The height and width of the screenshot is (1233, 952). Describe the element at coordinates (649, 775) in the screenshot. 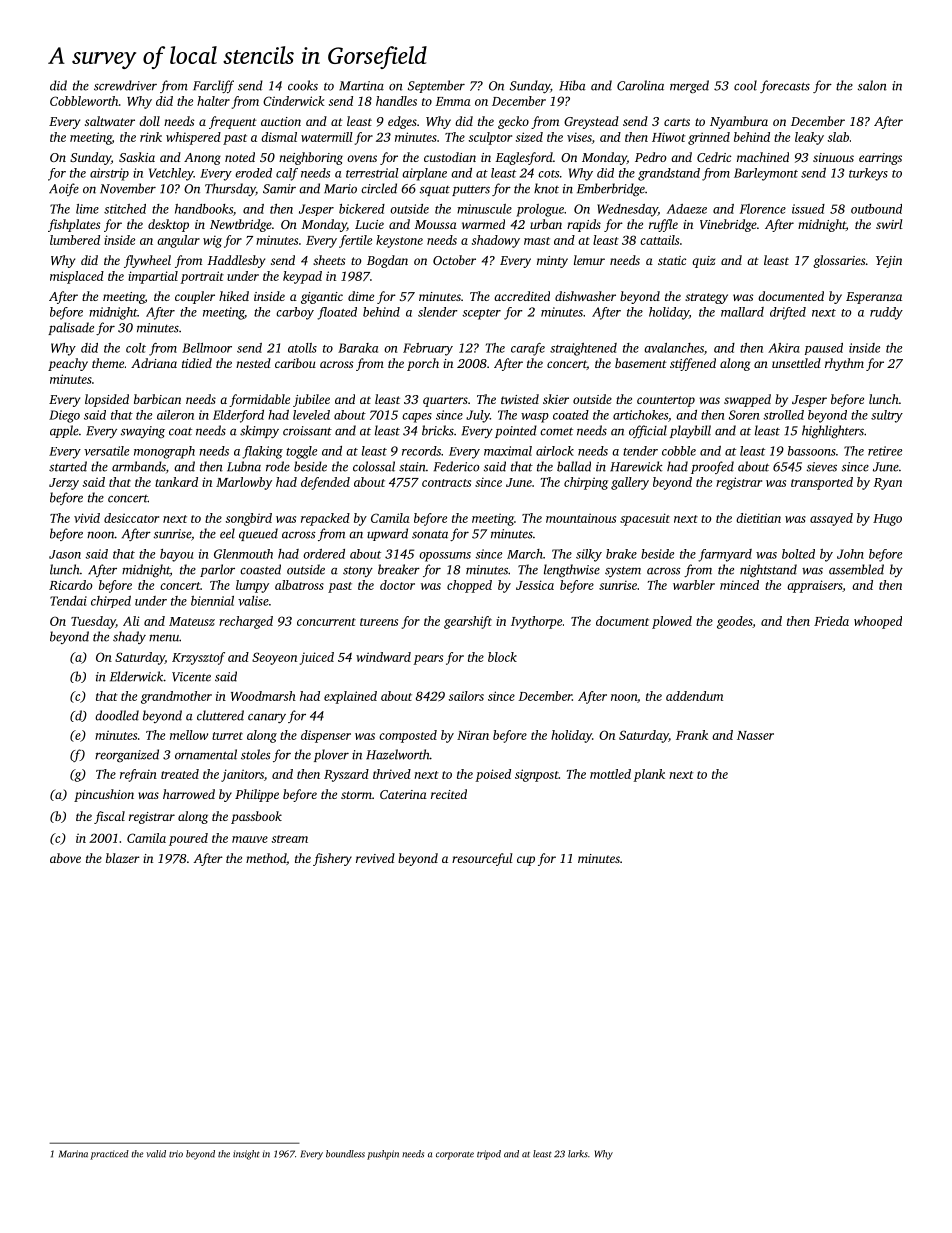

I see `plank` at that location.
